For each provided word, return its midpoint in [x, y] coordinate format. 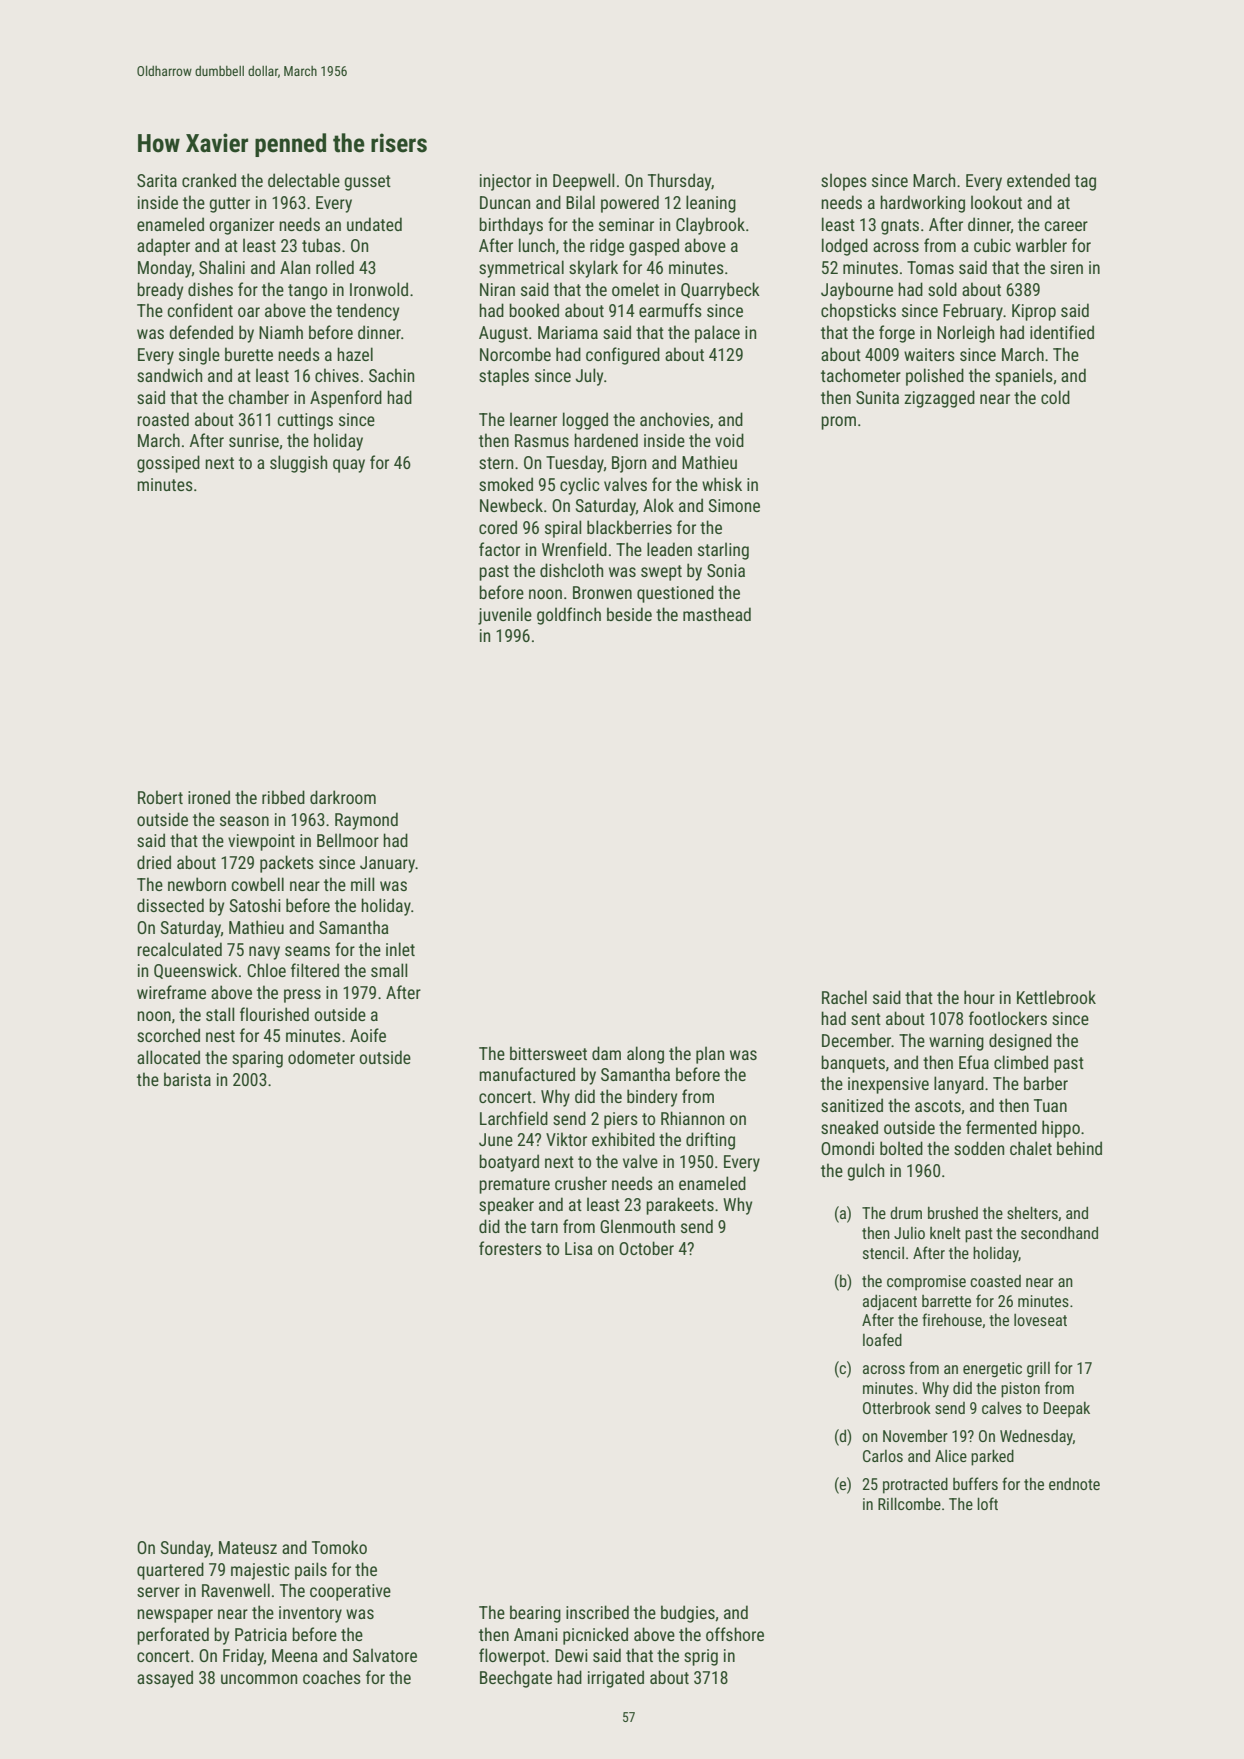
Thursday [679, 182]
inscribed [597, 1612]
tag [1085, 183]
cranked [209, 180]
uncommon [259, 1679]
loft [987, 1503]
